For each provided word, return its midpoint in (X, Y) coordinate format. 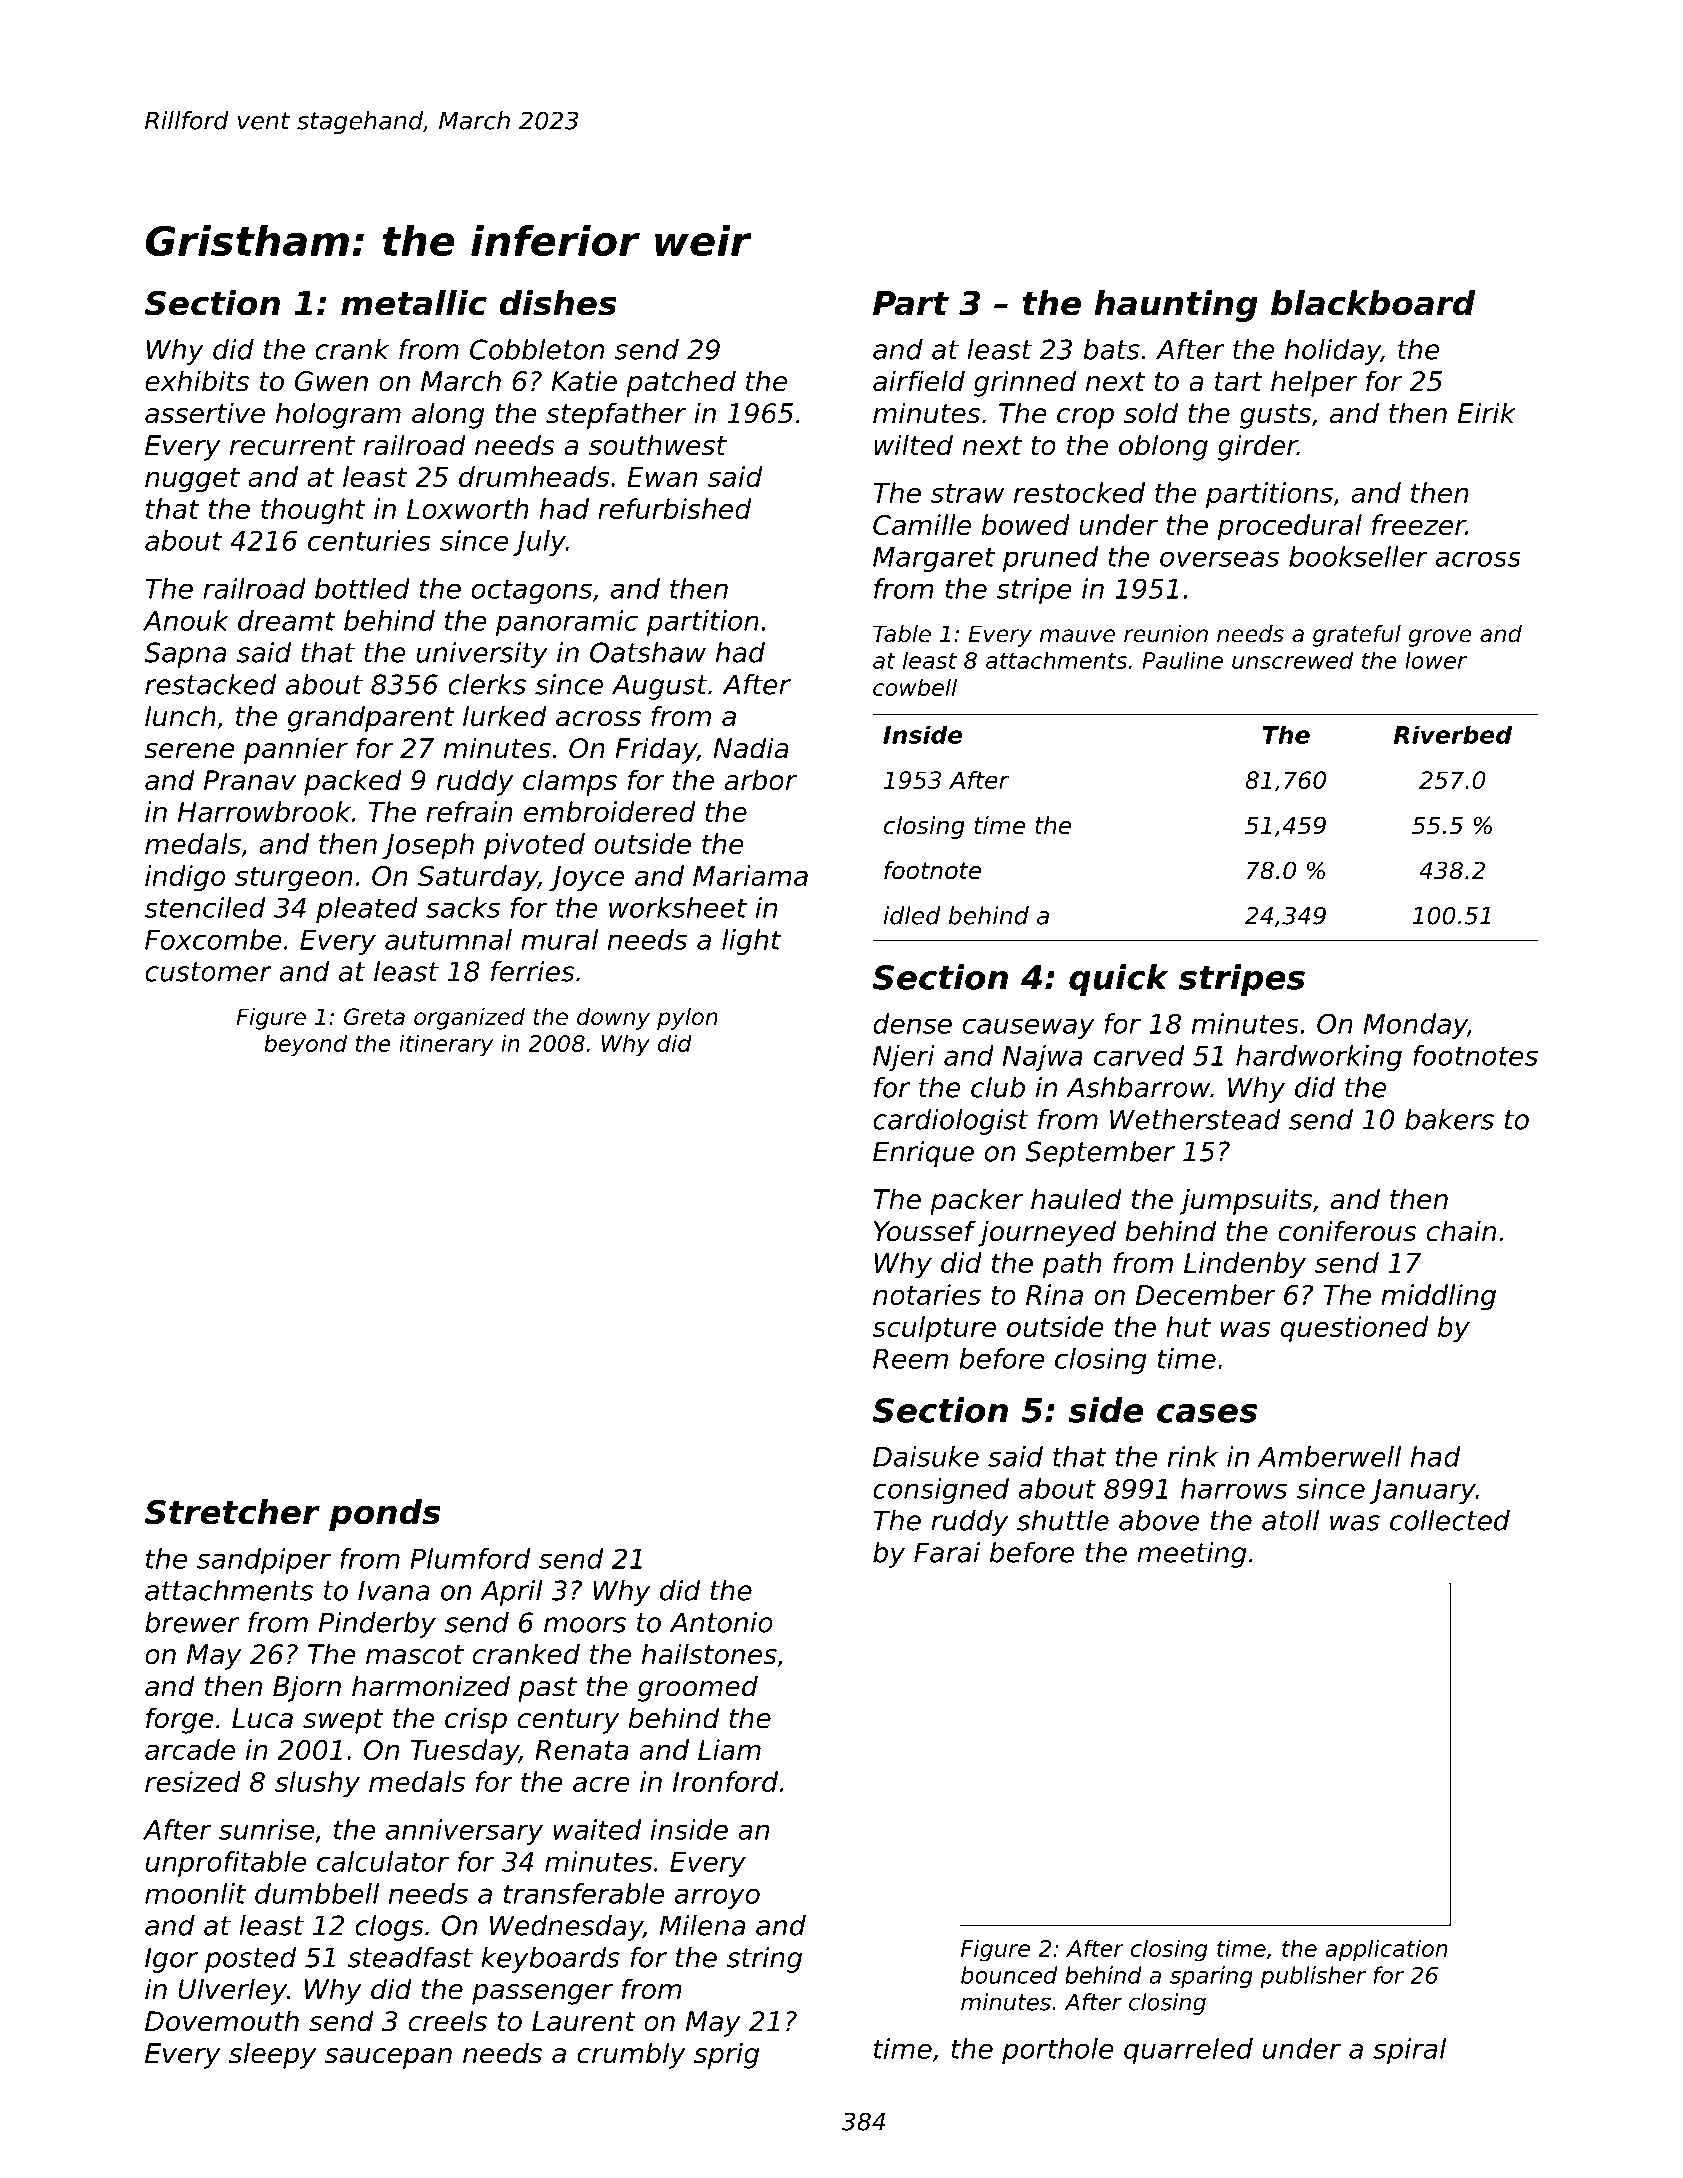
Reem (910, 1359)
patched (681, 383)
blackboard (1373, 303)
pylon (687, 1019)
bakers (1449, 1119)
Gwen (331, 381)
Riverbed (1453, 734)
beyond (305, 1045)
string (764, 1960)
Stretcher (232, 1512)
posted (251, 1960)
